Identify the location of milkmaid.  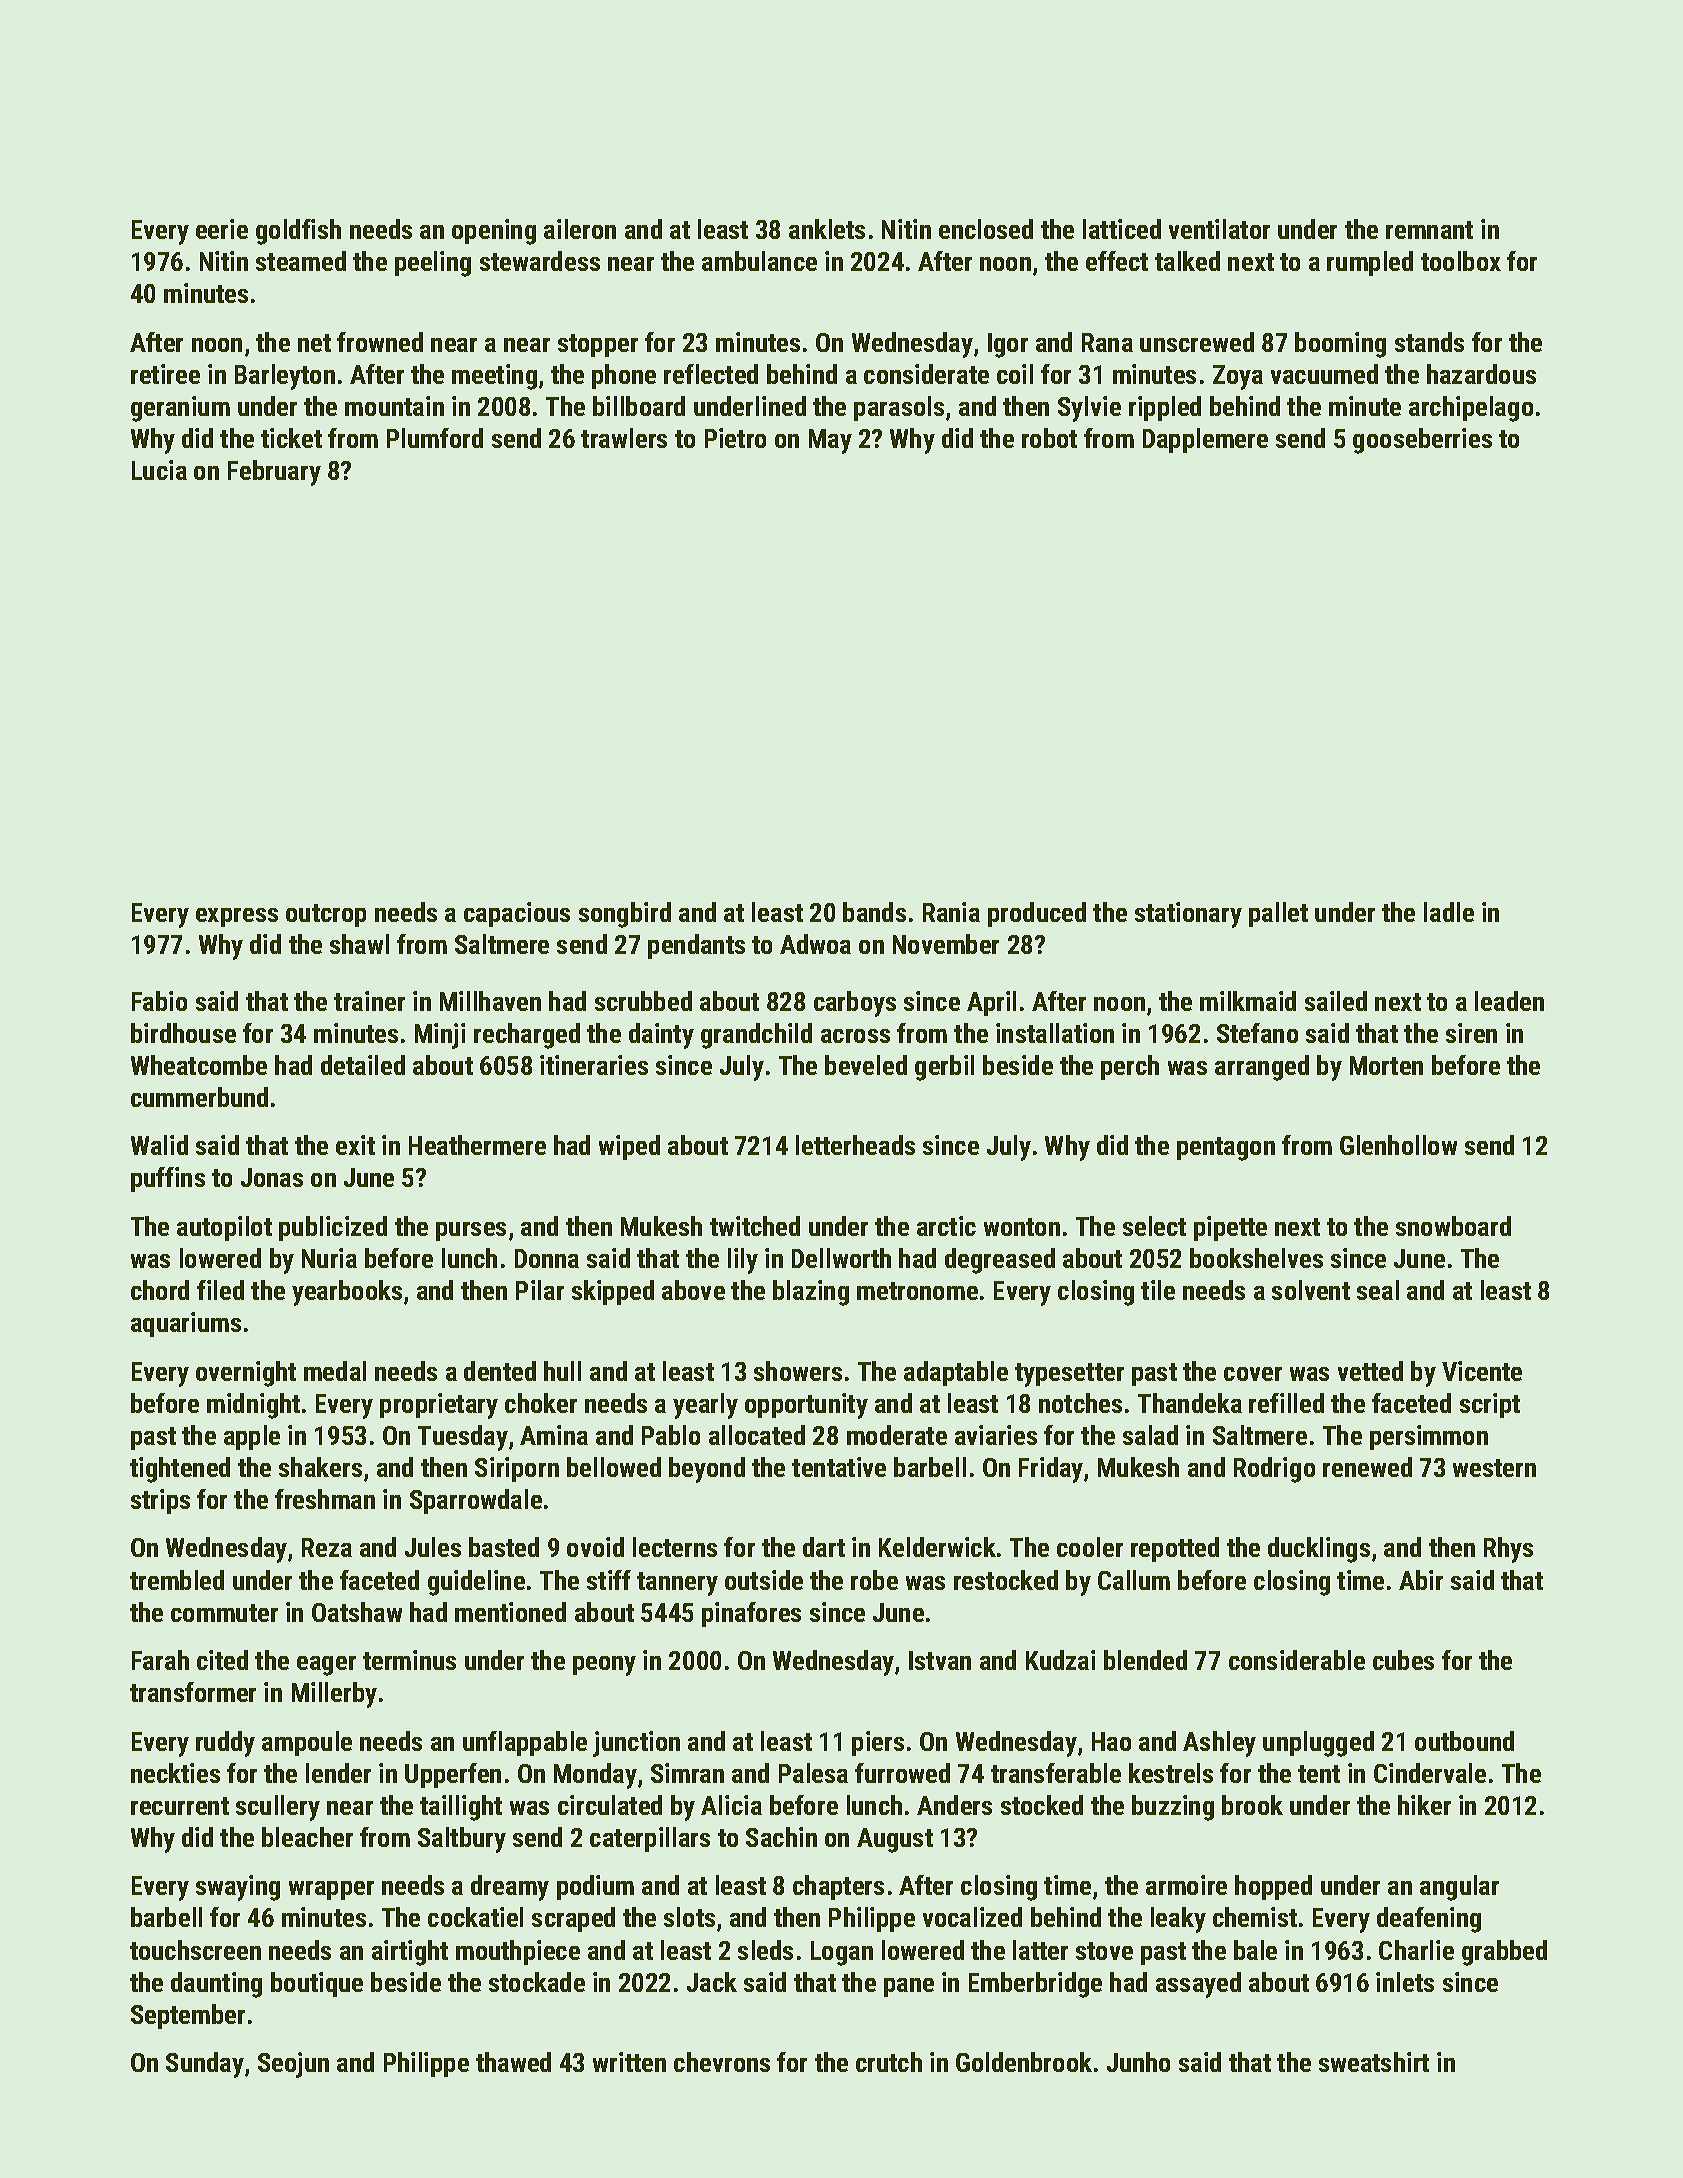
(1248, 1001).
